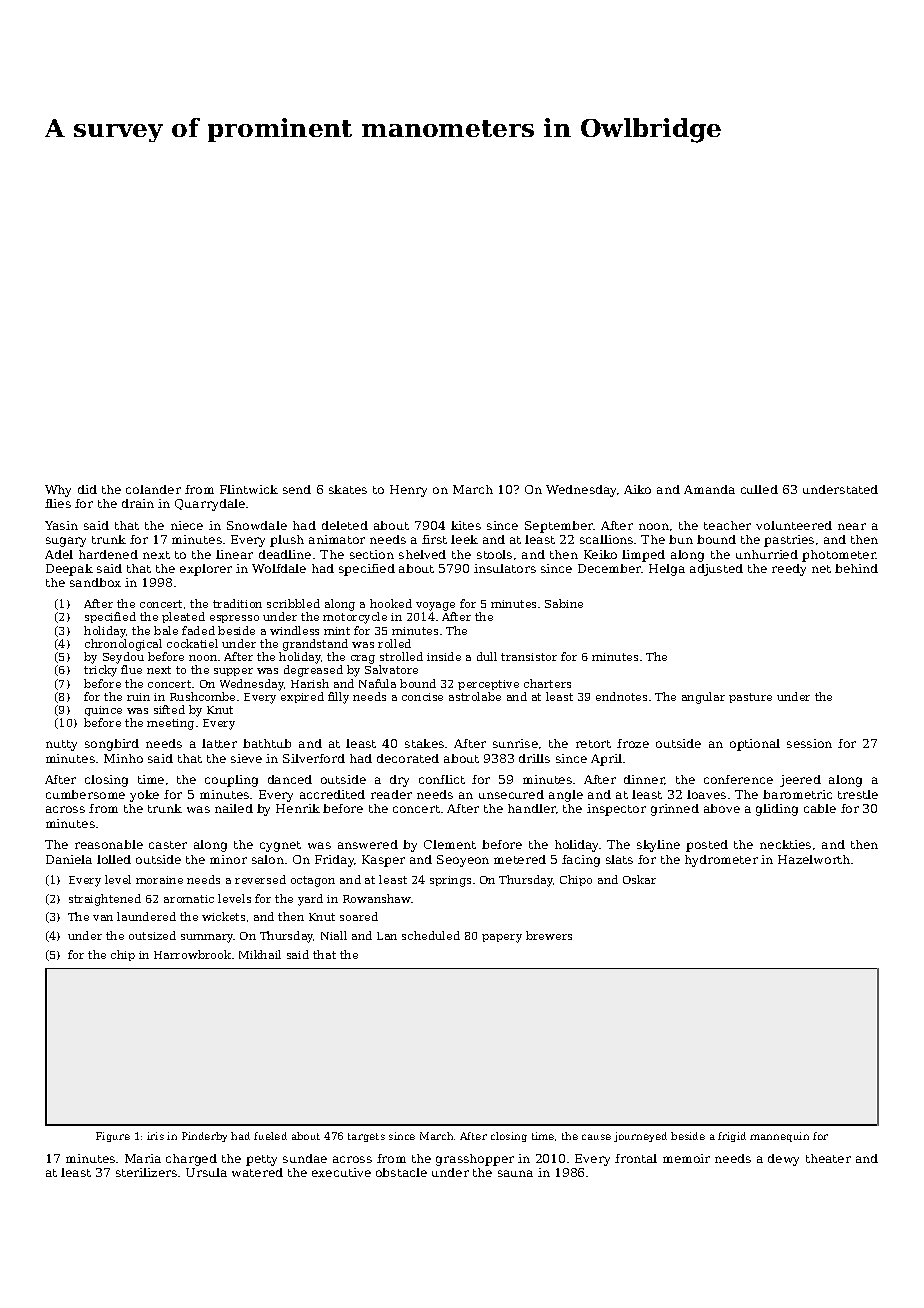 The image size is (924, 1308). I want to click on Aiko, so click(637, 489).
